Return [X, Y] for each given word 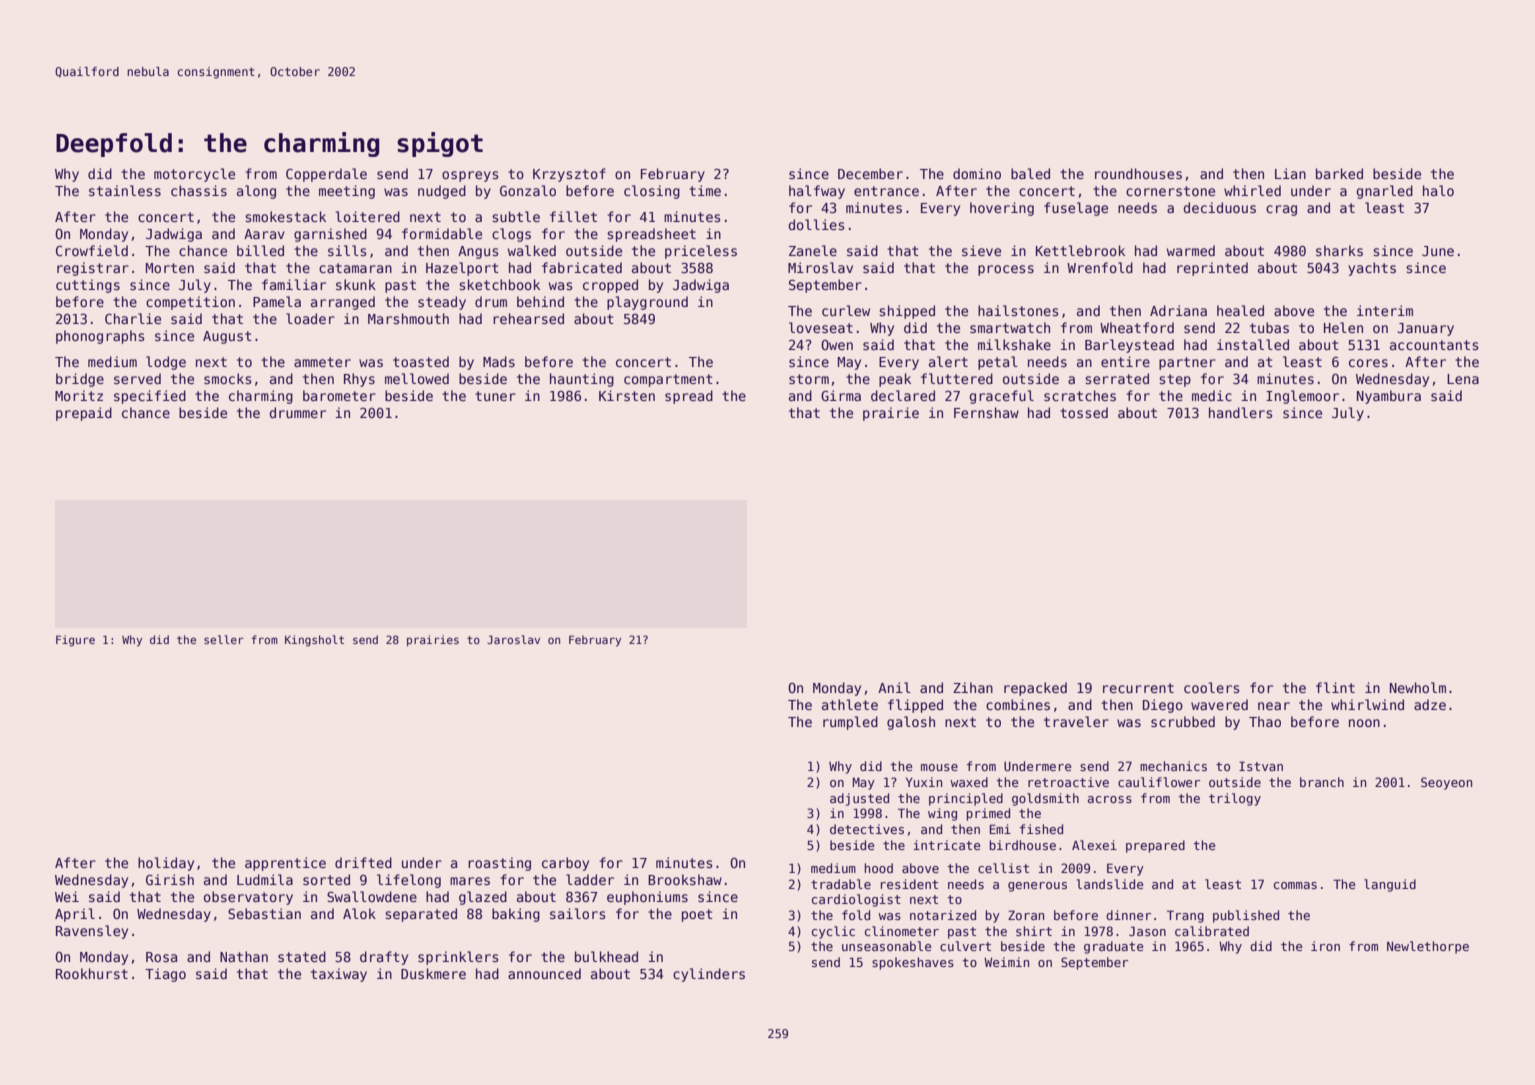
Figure [75, 641]
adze [1430, 704]
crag [1281, 210]
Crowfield [92, 250]
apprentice [285, 864]
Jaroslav [513, 639]
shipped [907, 312]
